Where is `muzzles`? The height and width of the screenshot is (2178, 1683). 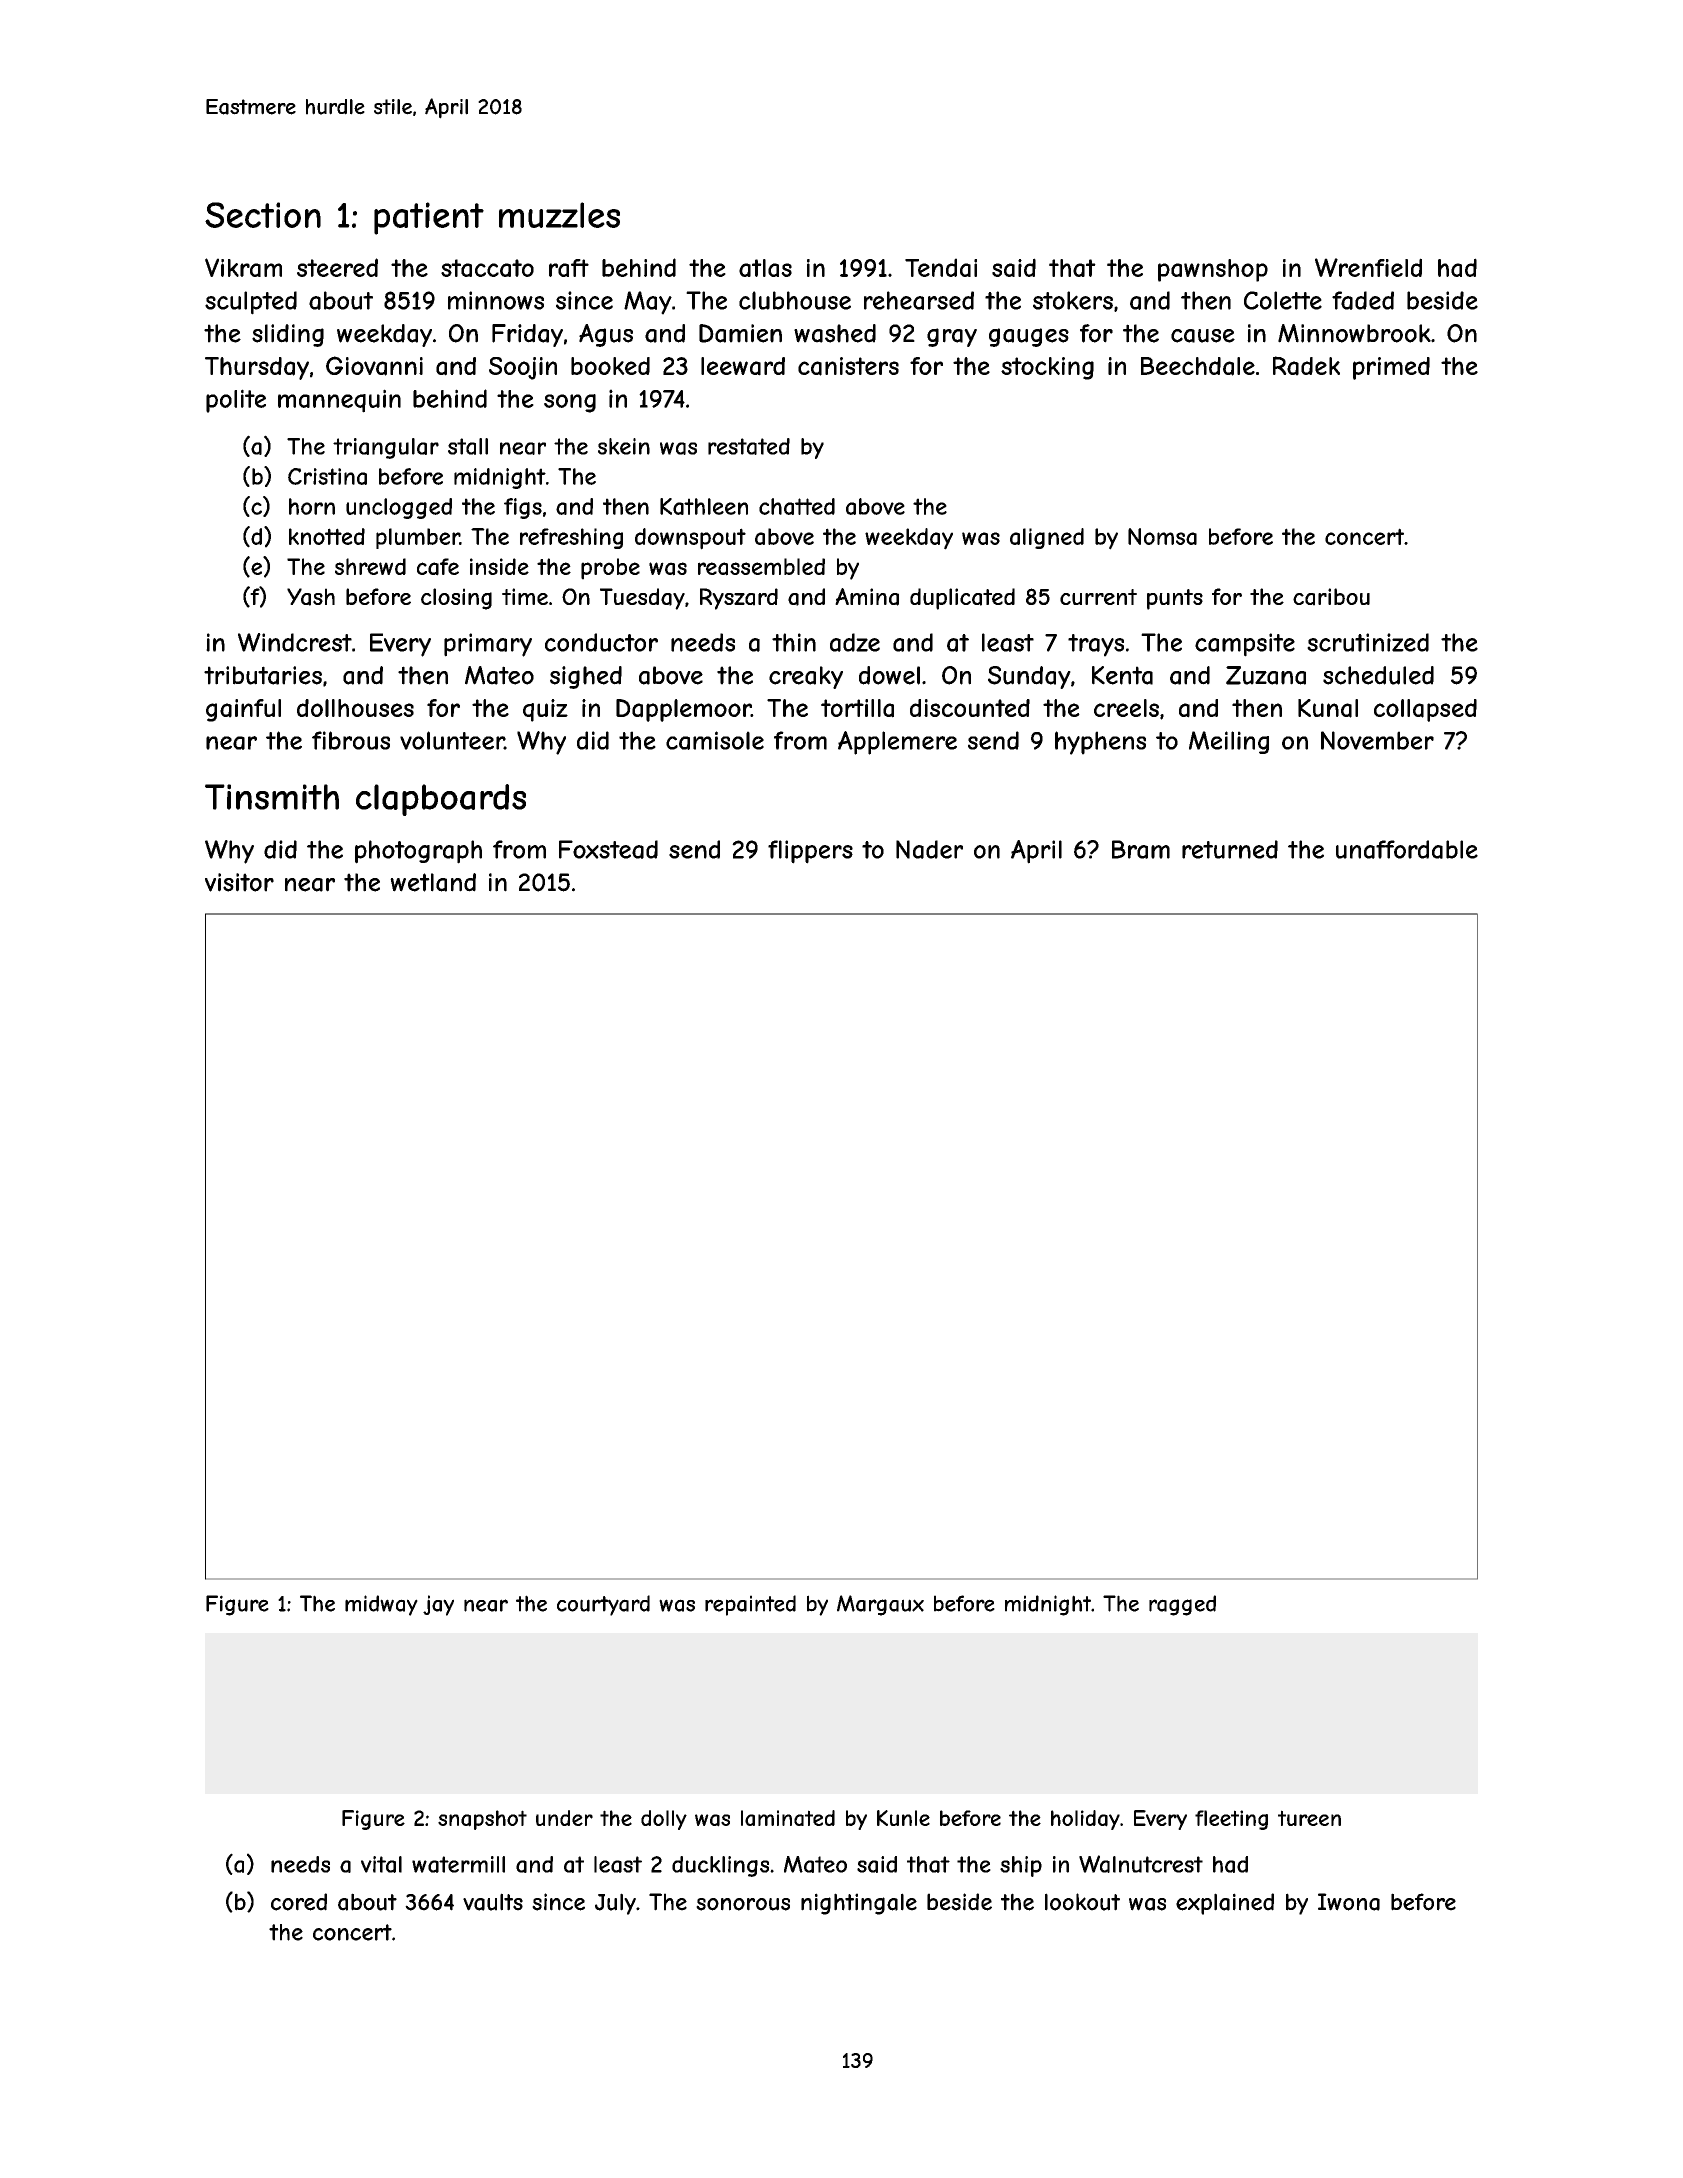 muzzles is located at coordinates (559, 215).
